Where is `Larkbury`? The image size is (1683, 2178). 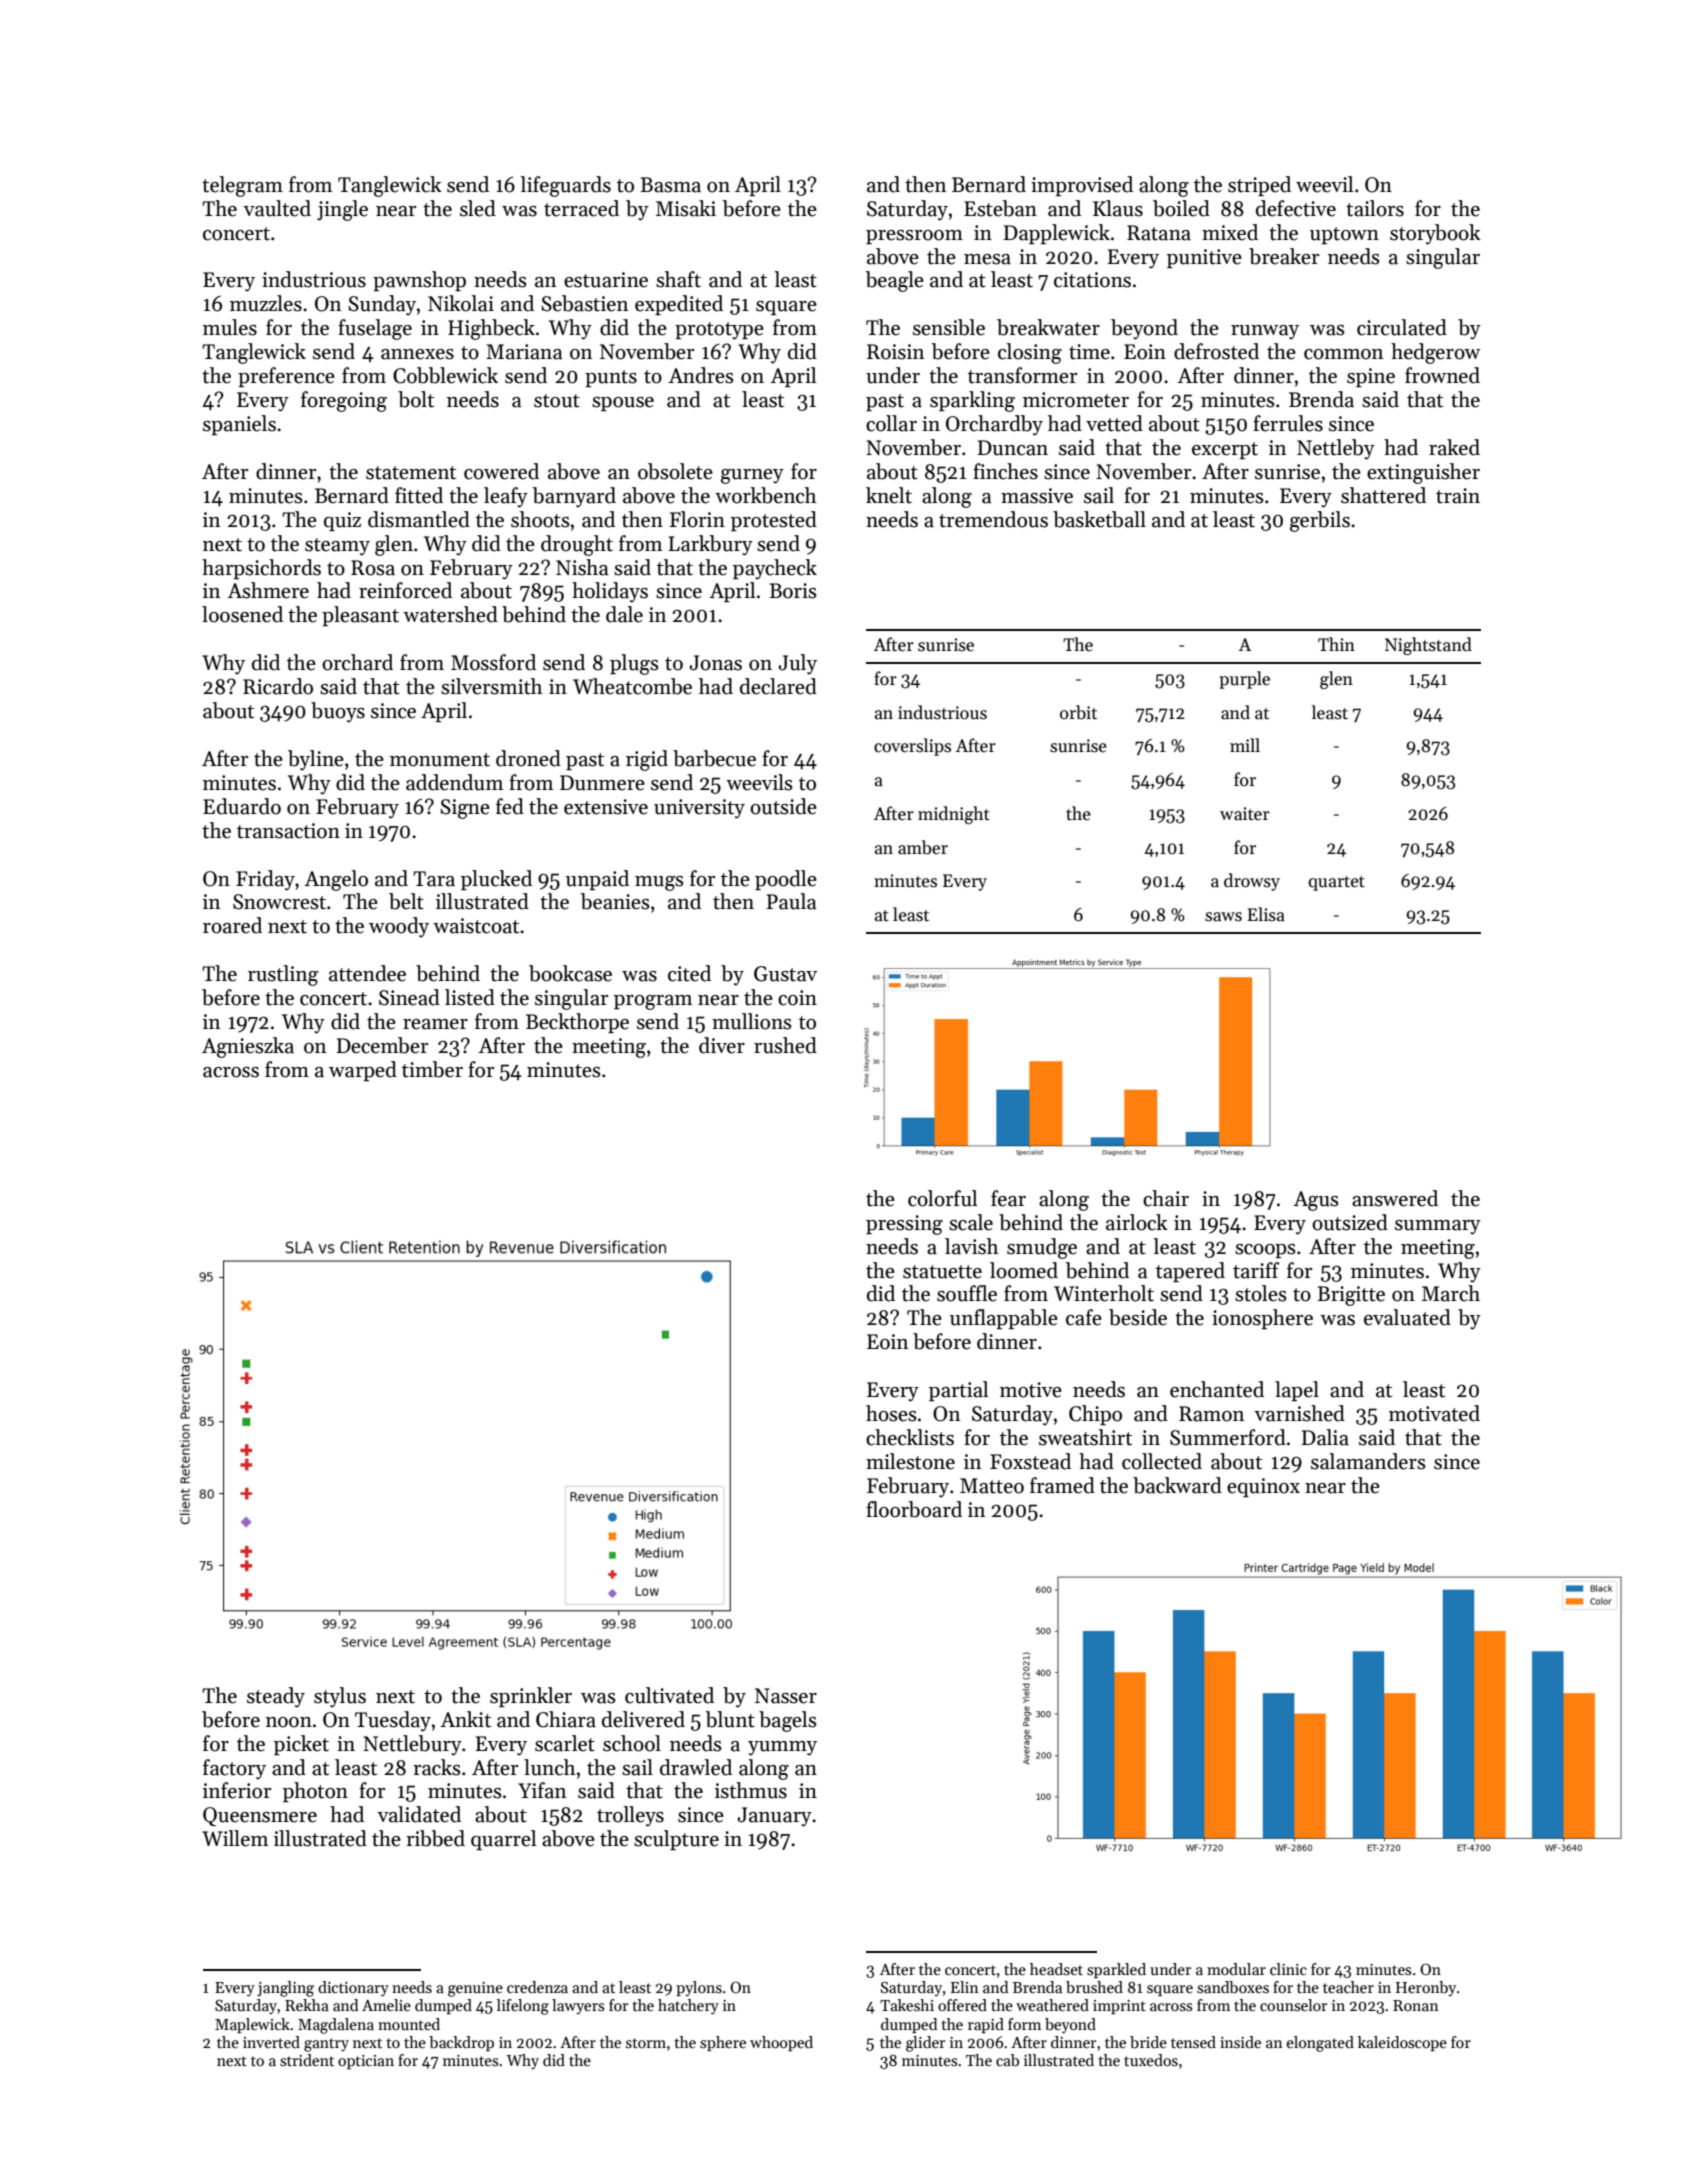
Larkbury is located at coordinates (711, 545).
